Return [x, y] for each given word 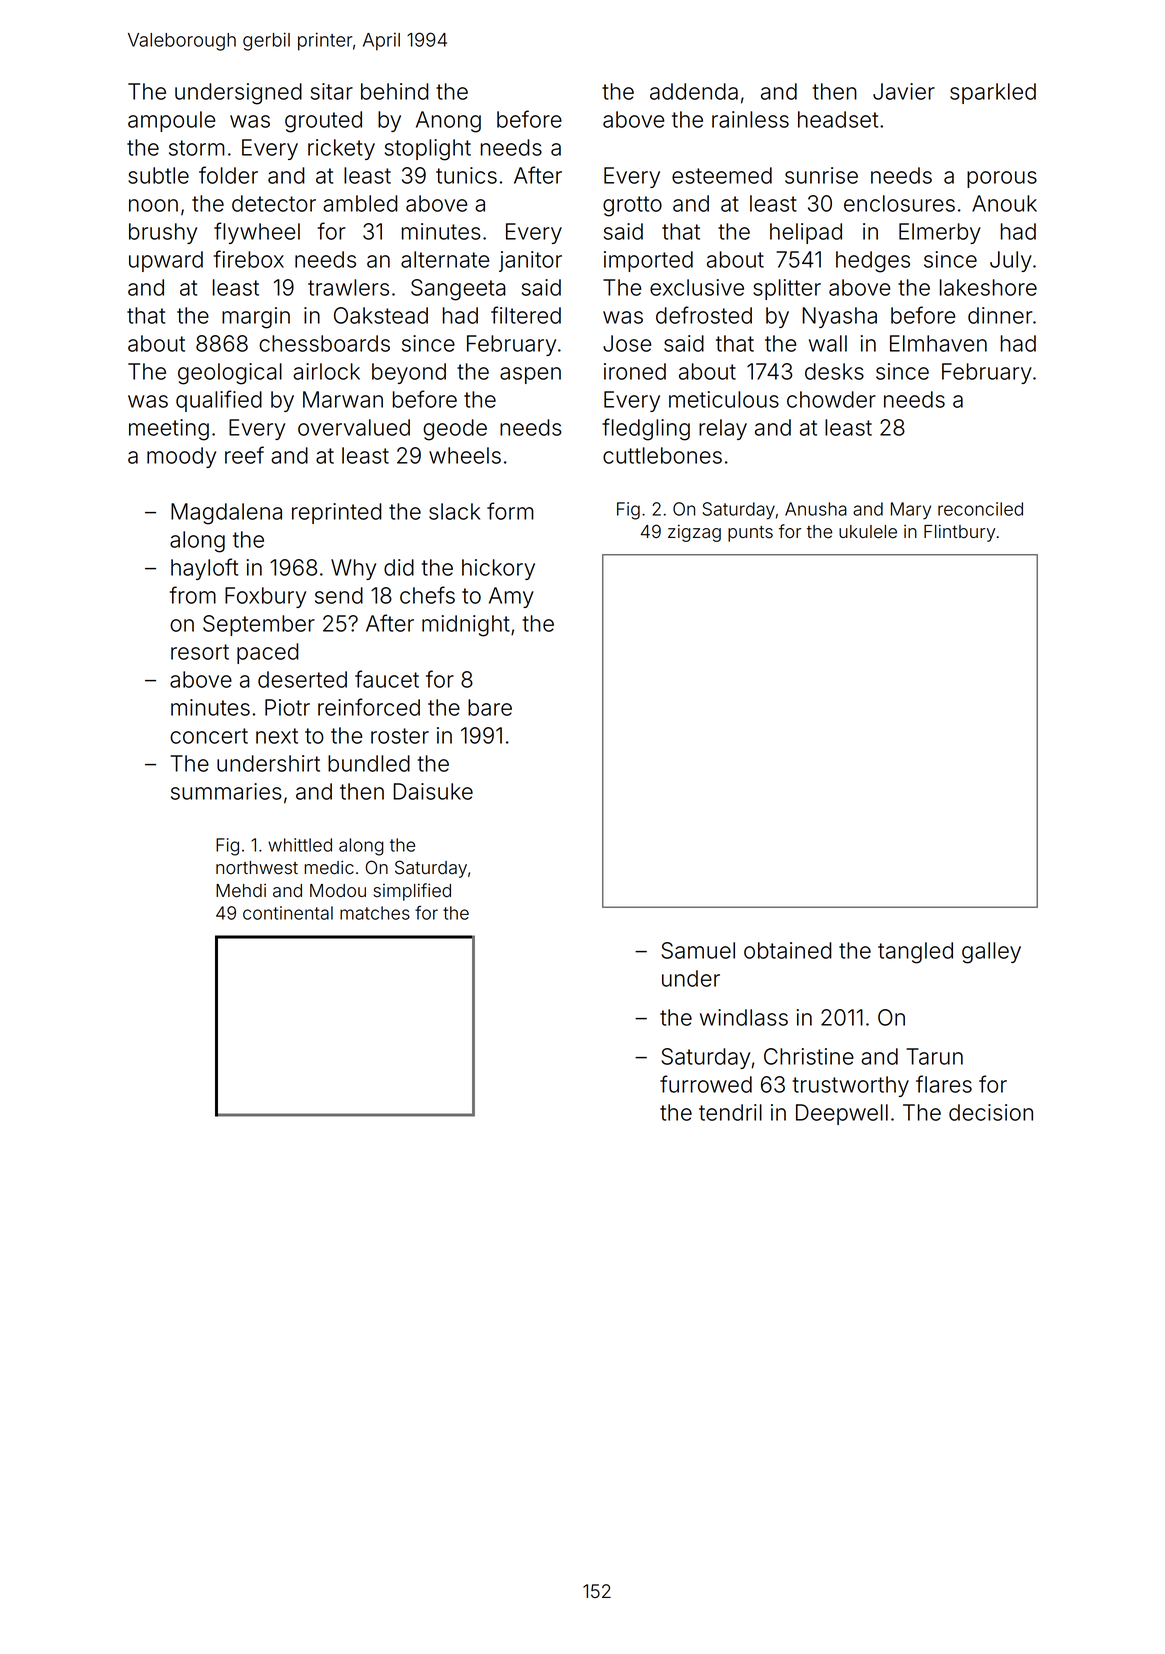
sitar [332, 91]
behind [394, 91]
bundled [369, 763]
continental [288, 913]
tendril [730, 1112]
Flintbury [959, 533]
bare [490, 707]
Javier [904, 91]
